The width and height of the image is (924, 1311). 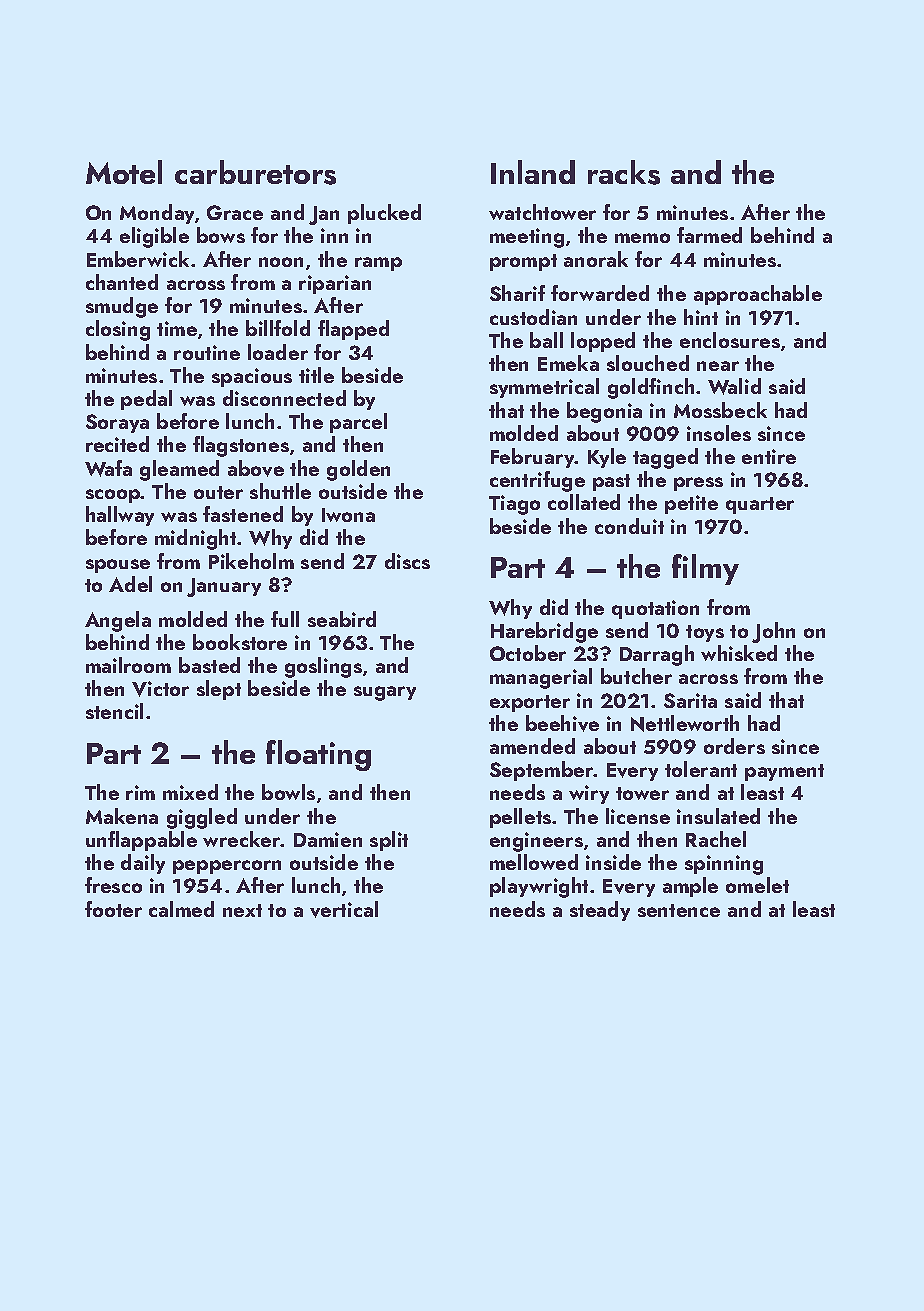 I want to click on farmed, so click(x=709, y=235).
